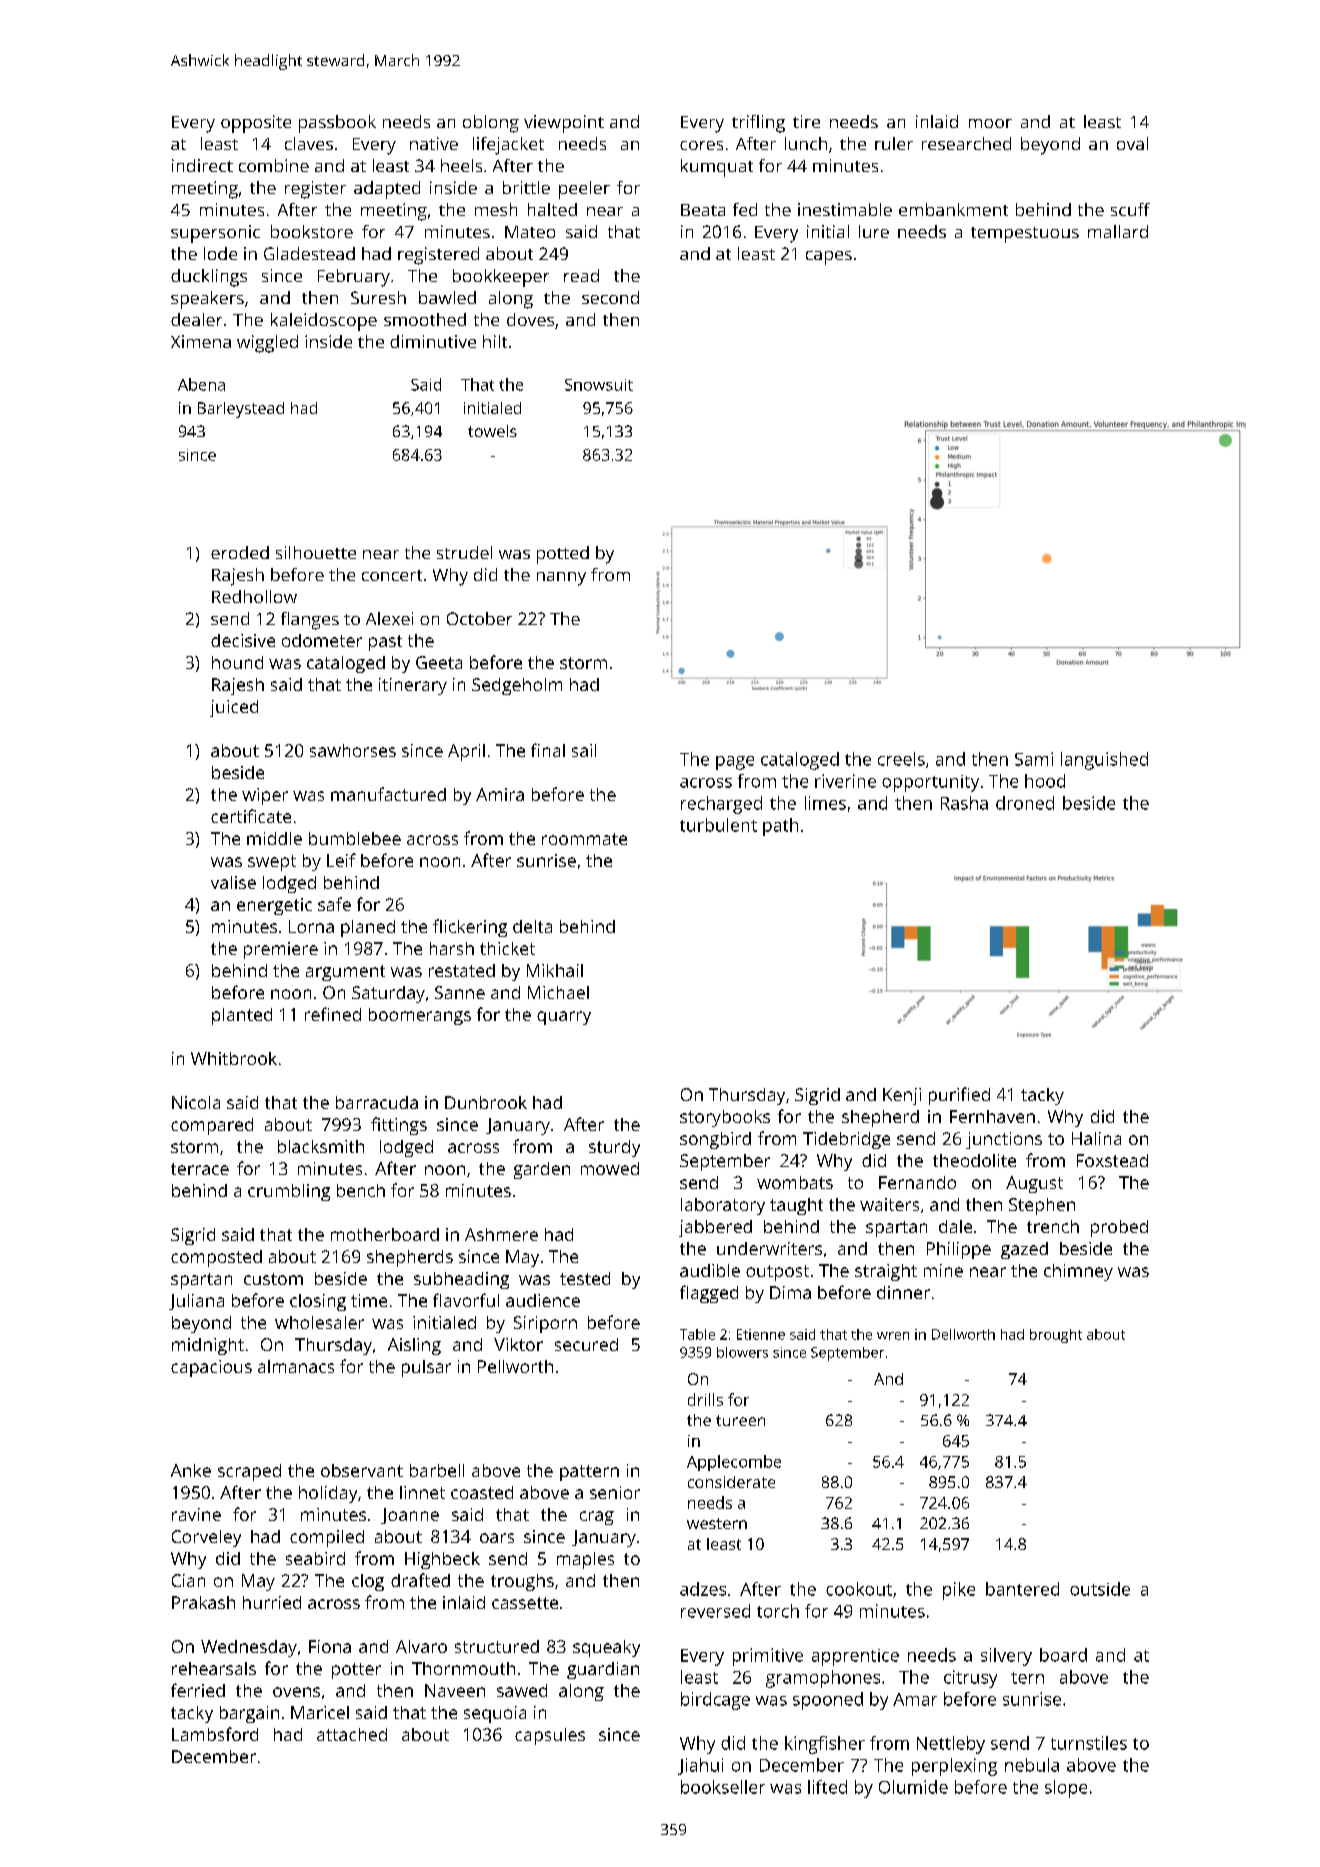  What do you see at coordinates (352, 1734) in the screenshot?
I see `attached` at bounding box center [352, 1734].
